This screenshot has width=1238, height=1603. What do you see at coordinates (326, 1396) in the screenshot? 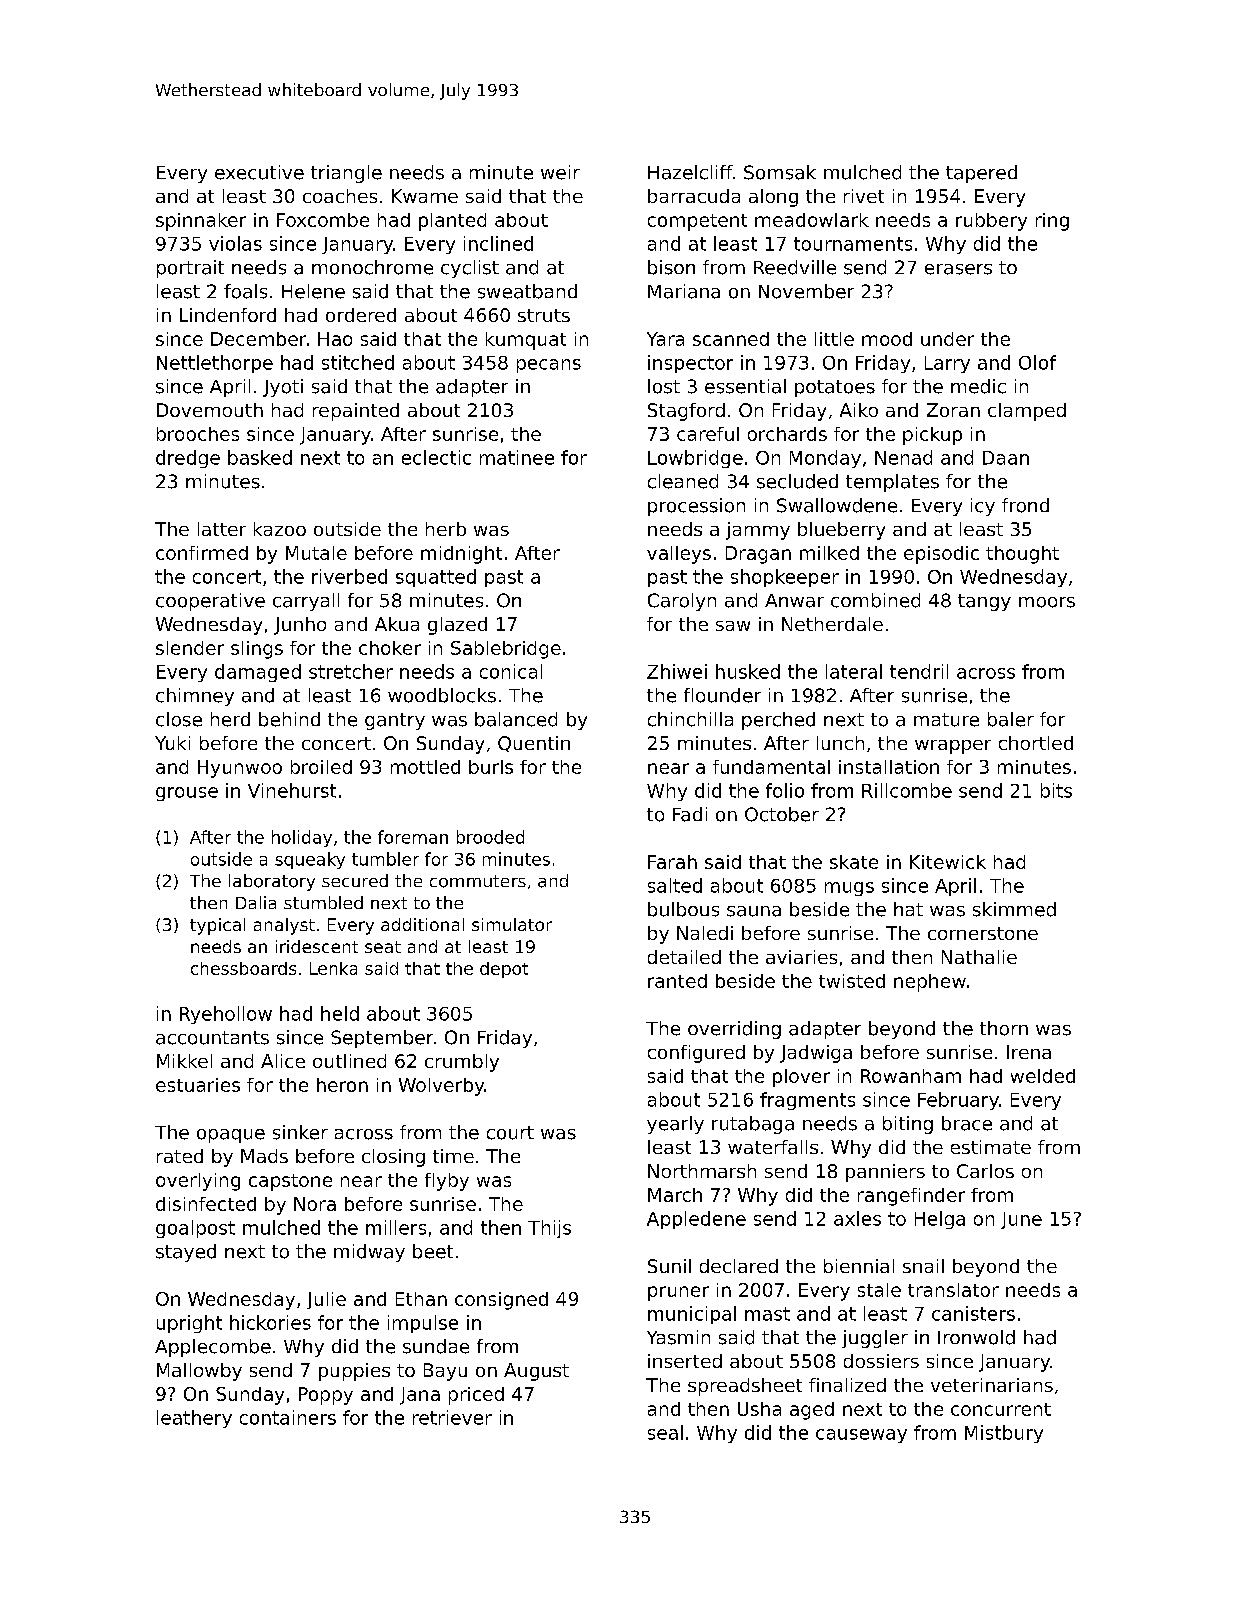
I see `Poppy` at bounding box center [326, 1396].
